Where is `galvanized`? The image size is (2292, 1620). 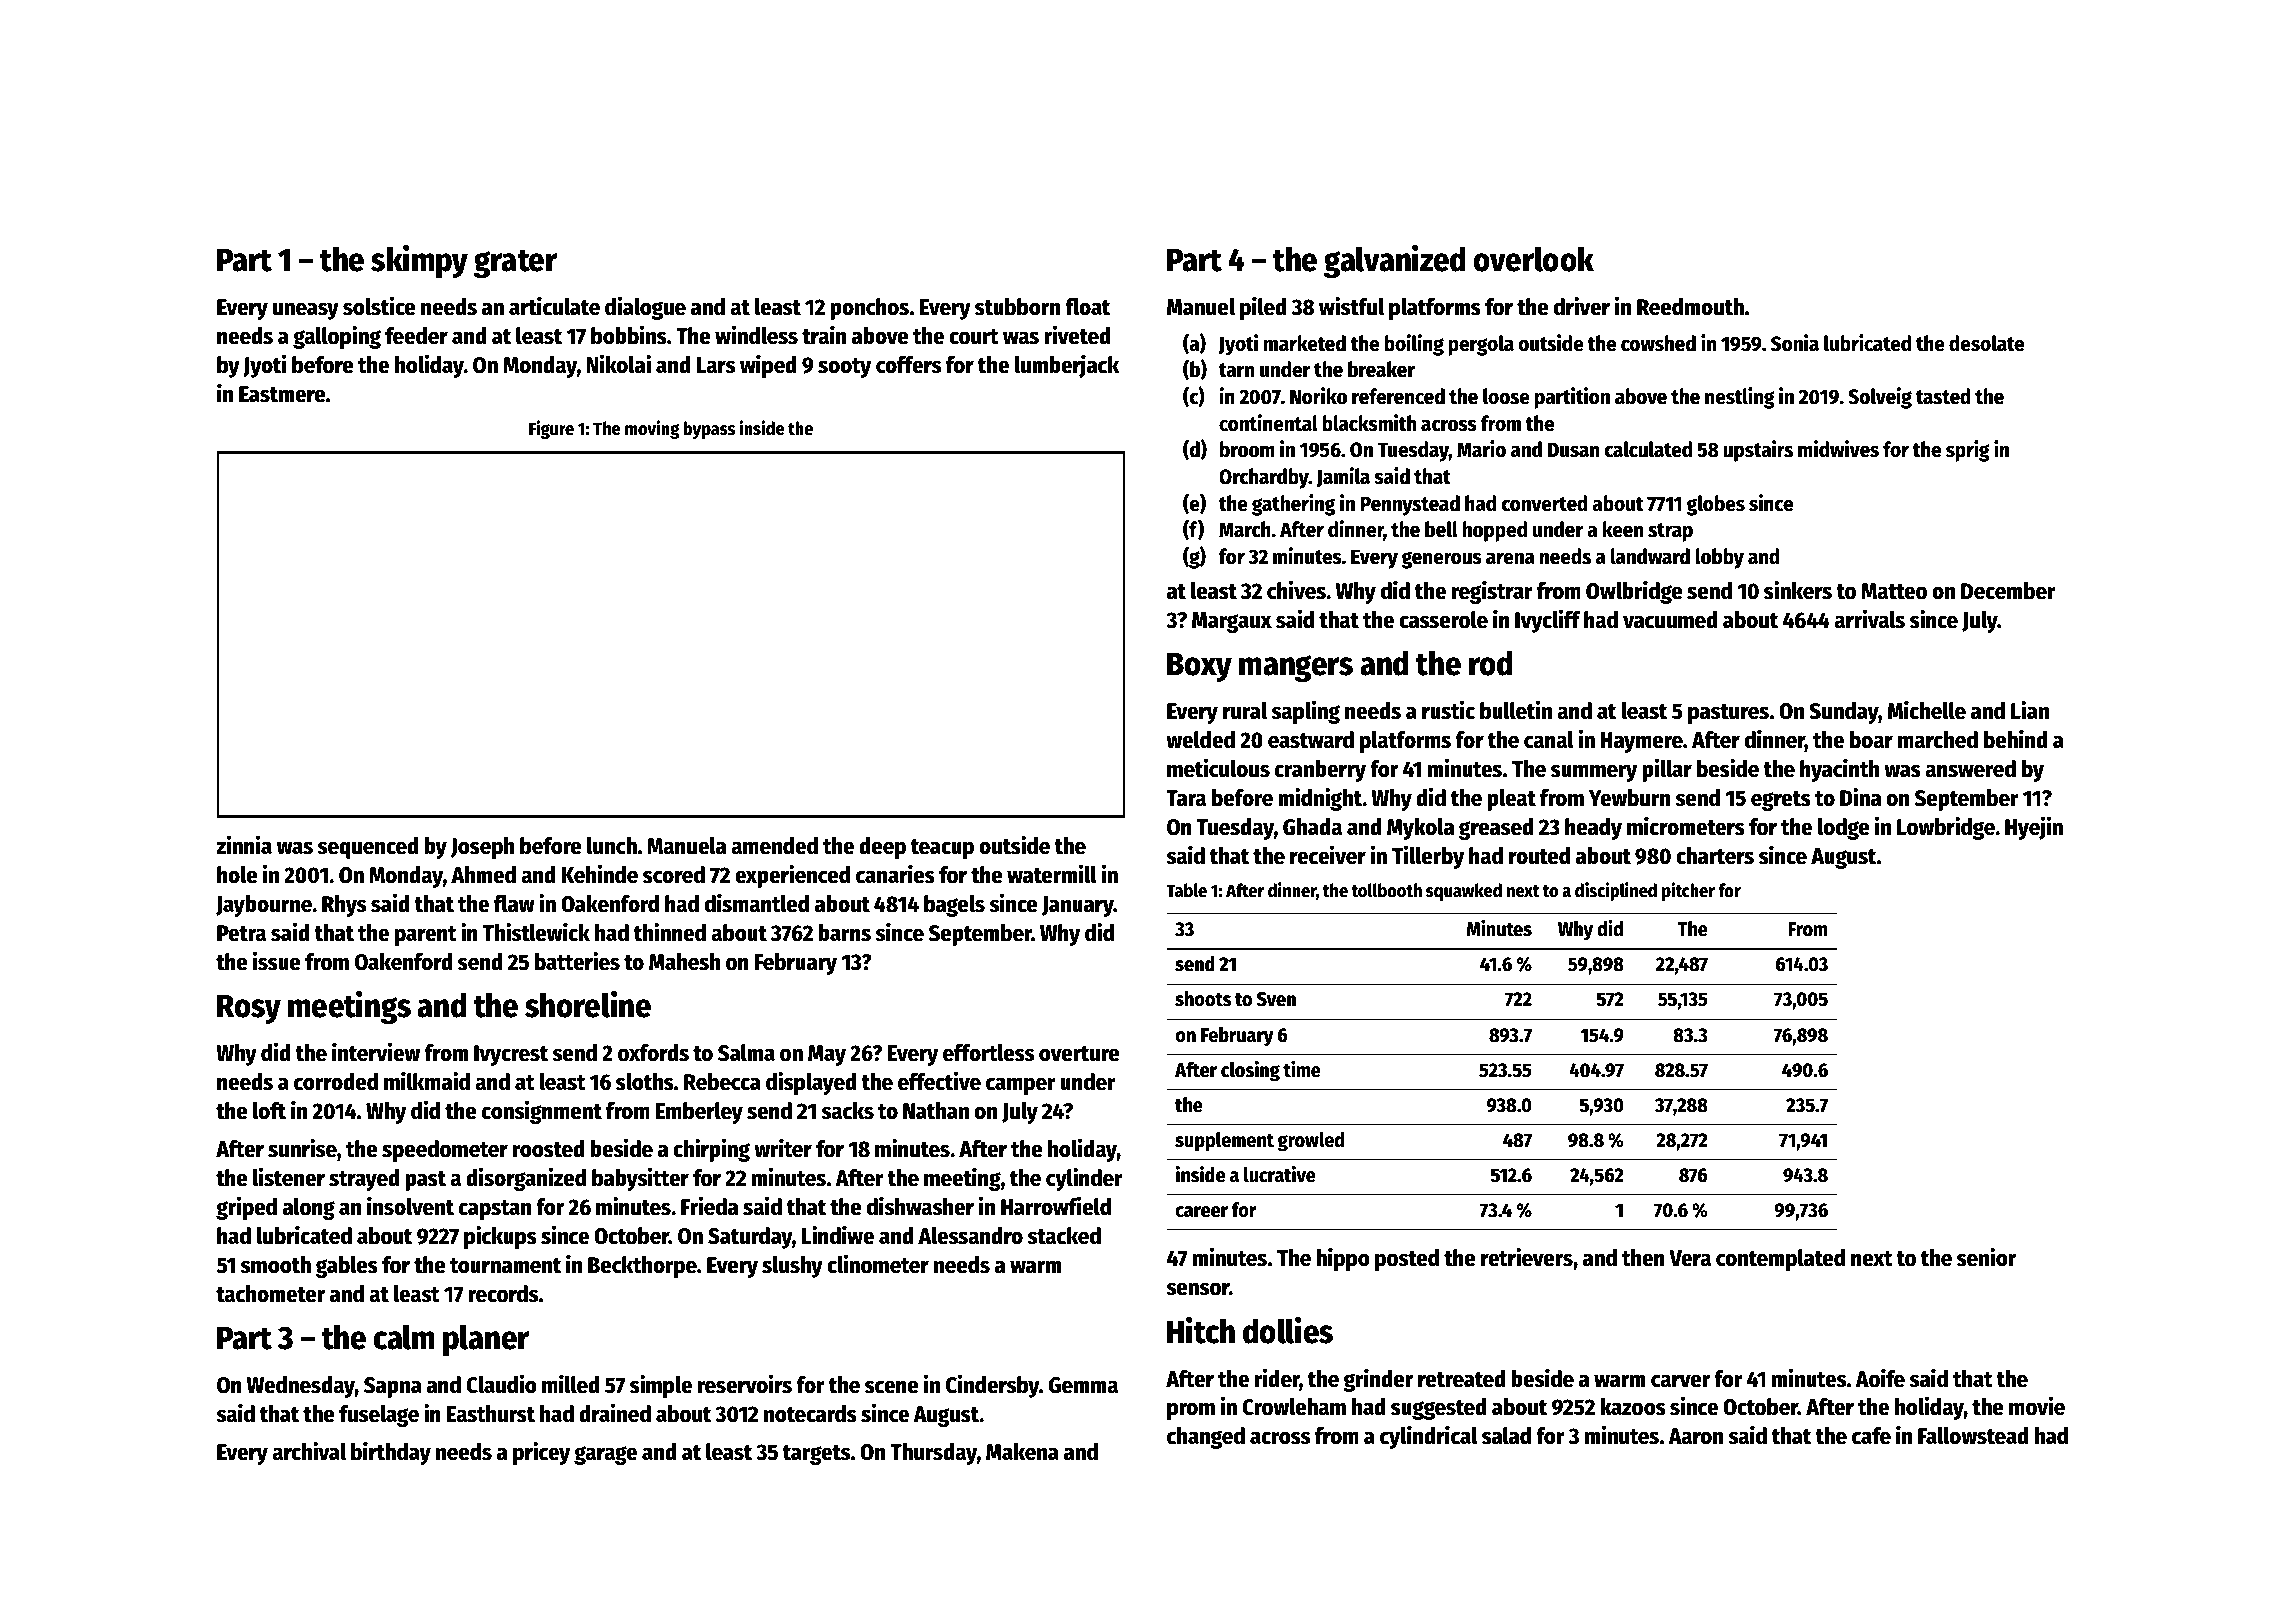 galvanized is located at coordinates (1394, 261).
